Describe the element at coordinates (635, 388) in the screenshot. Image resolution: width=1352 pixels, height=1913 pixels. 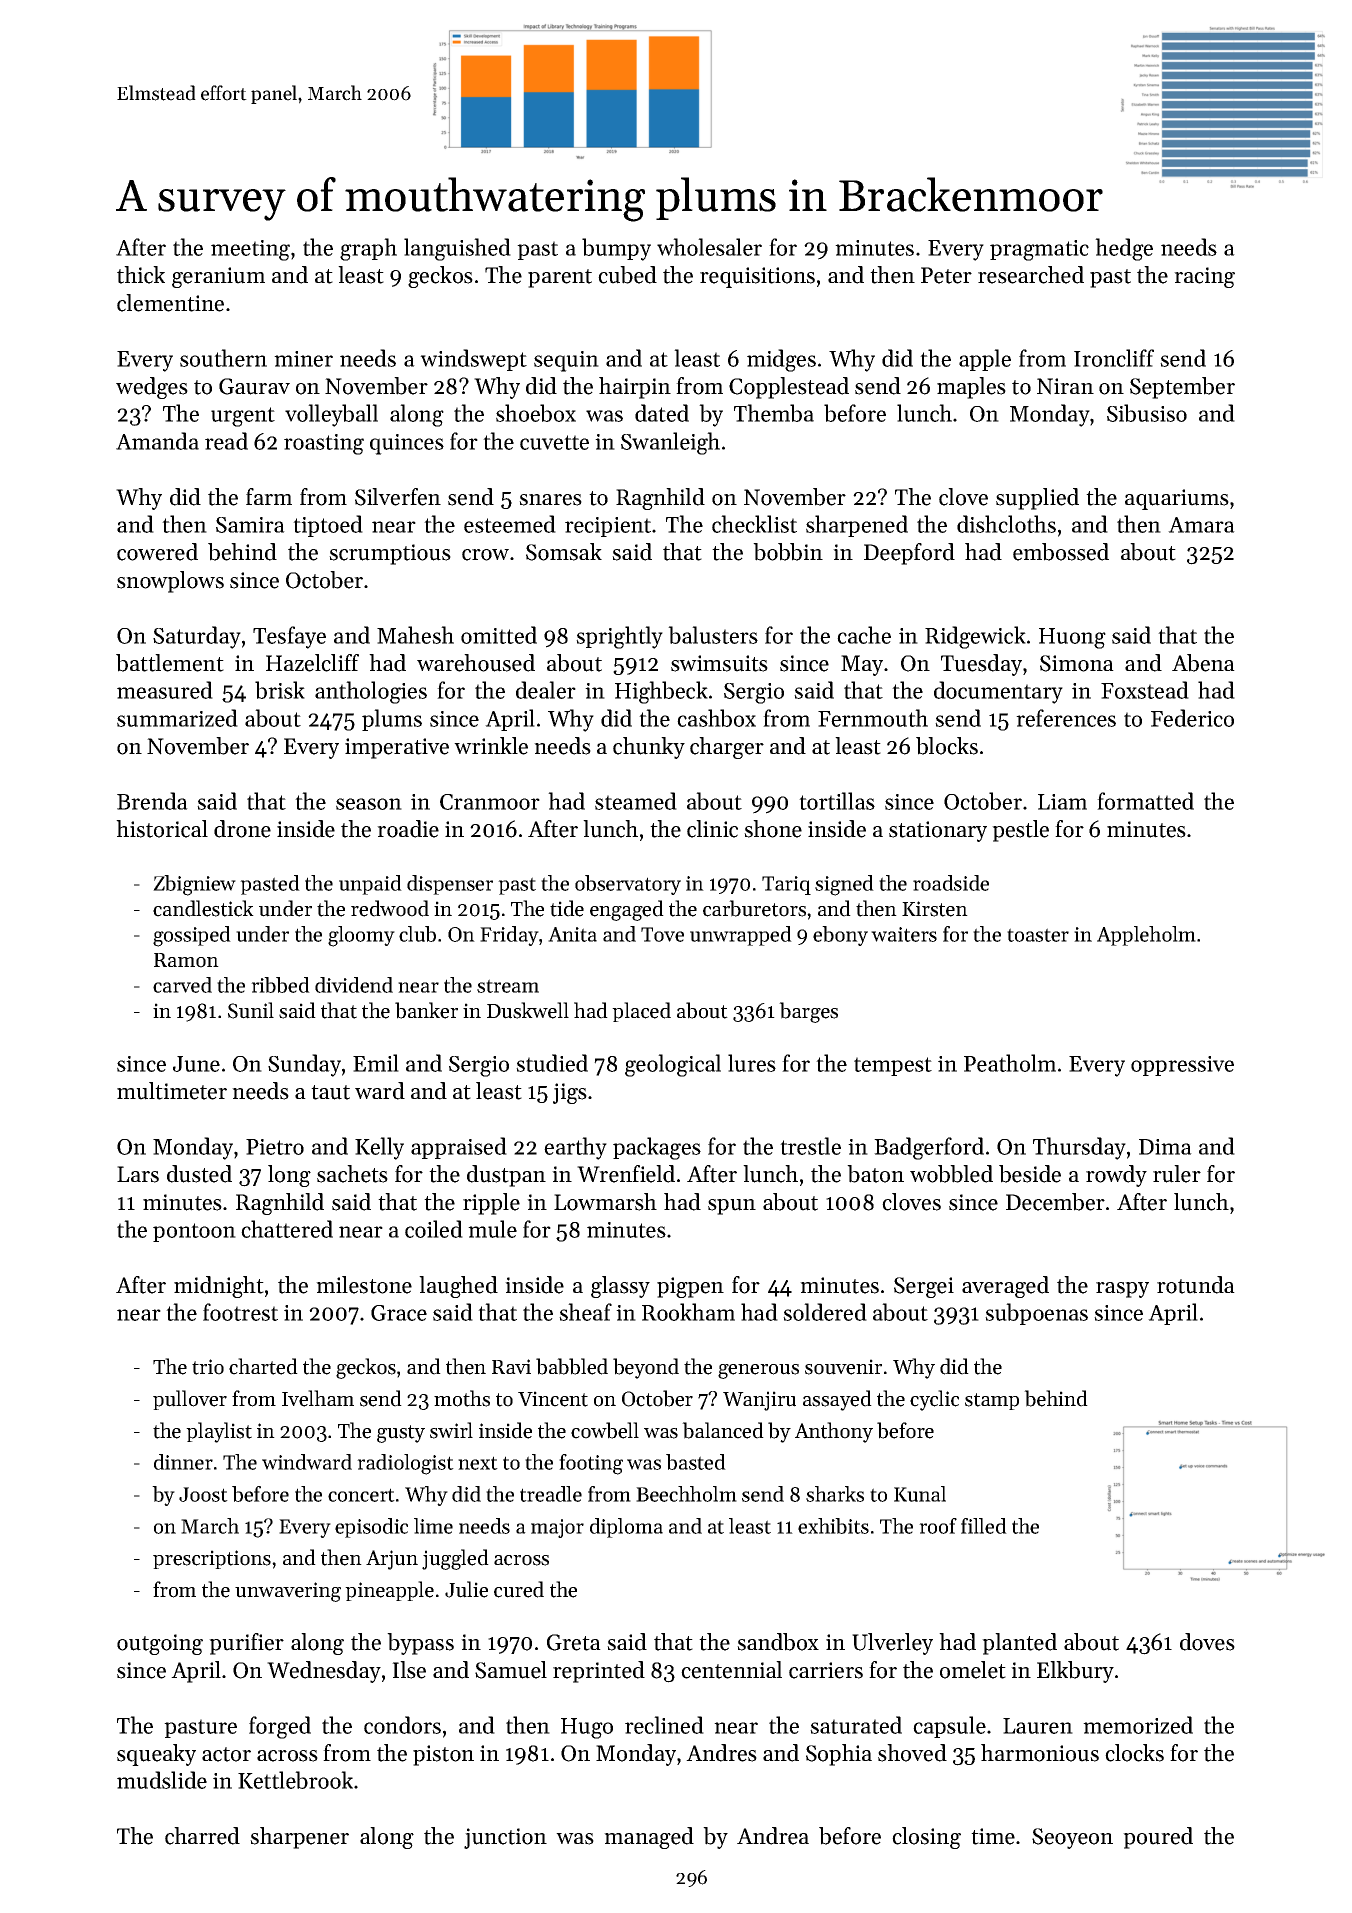
I see `hairpin` at that location.
